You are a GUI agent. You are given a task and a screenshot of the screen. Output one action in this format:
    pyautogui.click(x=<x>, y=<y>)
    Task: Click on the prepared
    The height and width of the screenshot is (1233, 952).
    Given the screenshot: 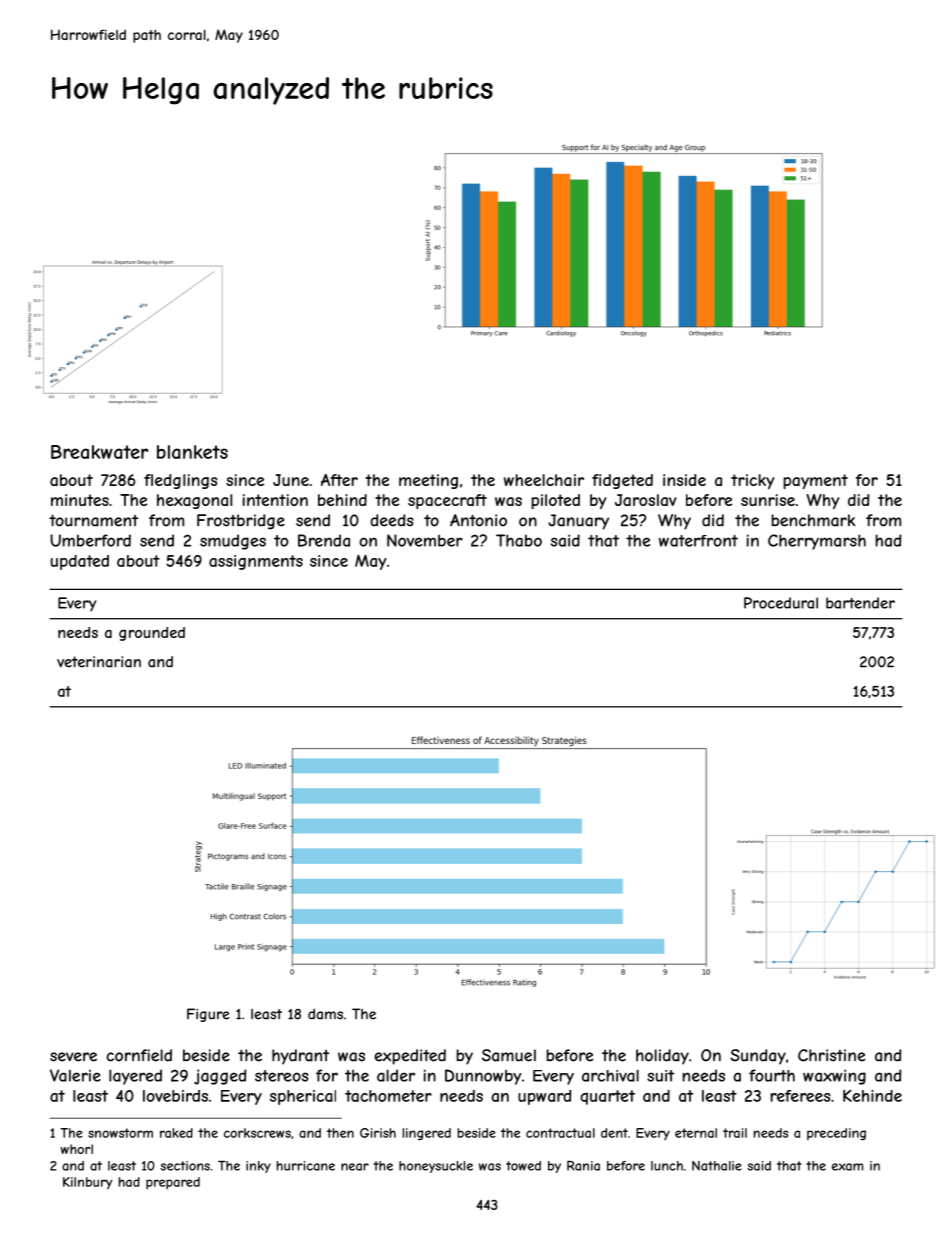 What is the action you would take?
    pyautogui.click(x=173, y=1183)
